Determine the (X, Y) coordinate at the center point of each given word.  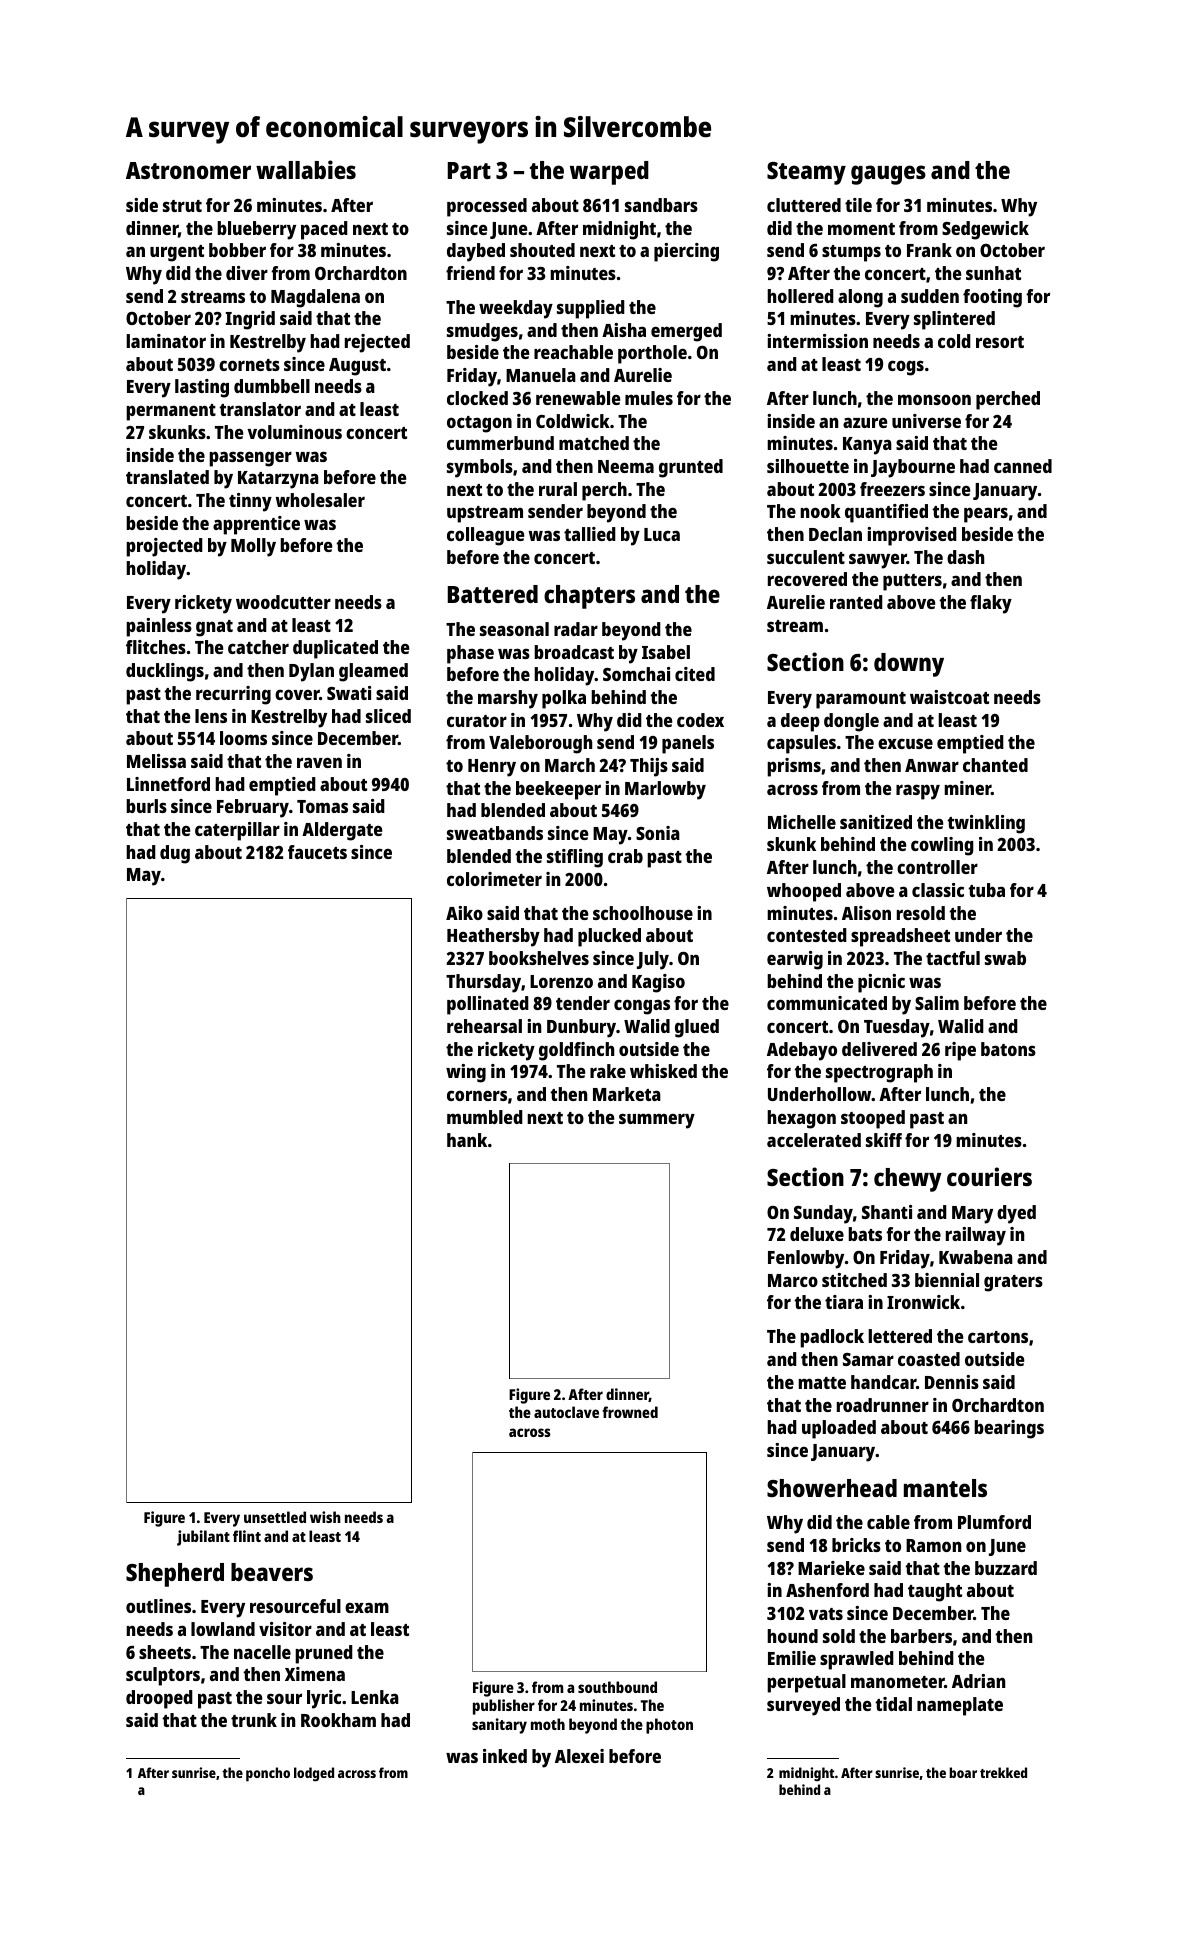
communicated (827, 1003)
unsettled (275, 1517)
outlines (158, 1606)
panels (688, 744)
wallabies (306, 169)
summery (657, 1121)
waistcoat (949, 697)
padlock (832, 1338)
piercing (686, 252)
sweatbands (495, 833)
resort (1000, 342)
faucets (317, 852)
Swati (349, 693)
